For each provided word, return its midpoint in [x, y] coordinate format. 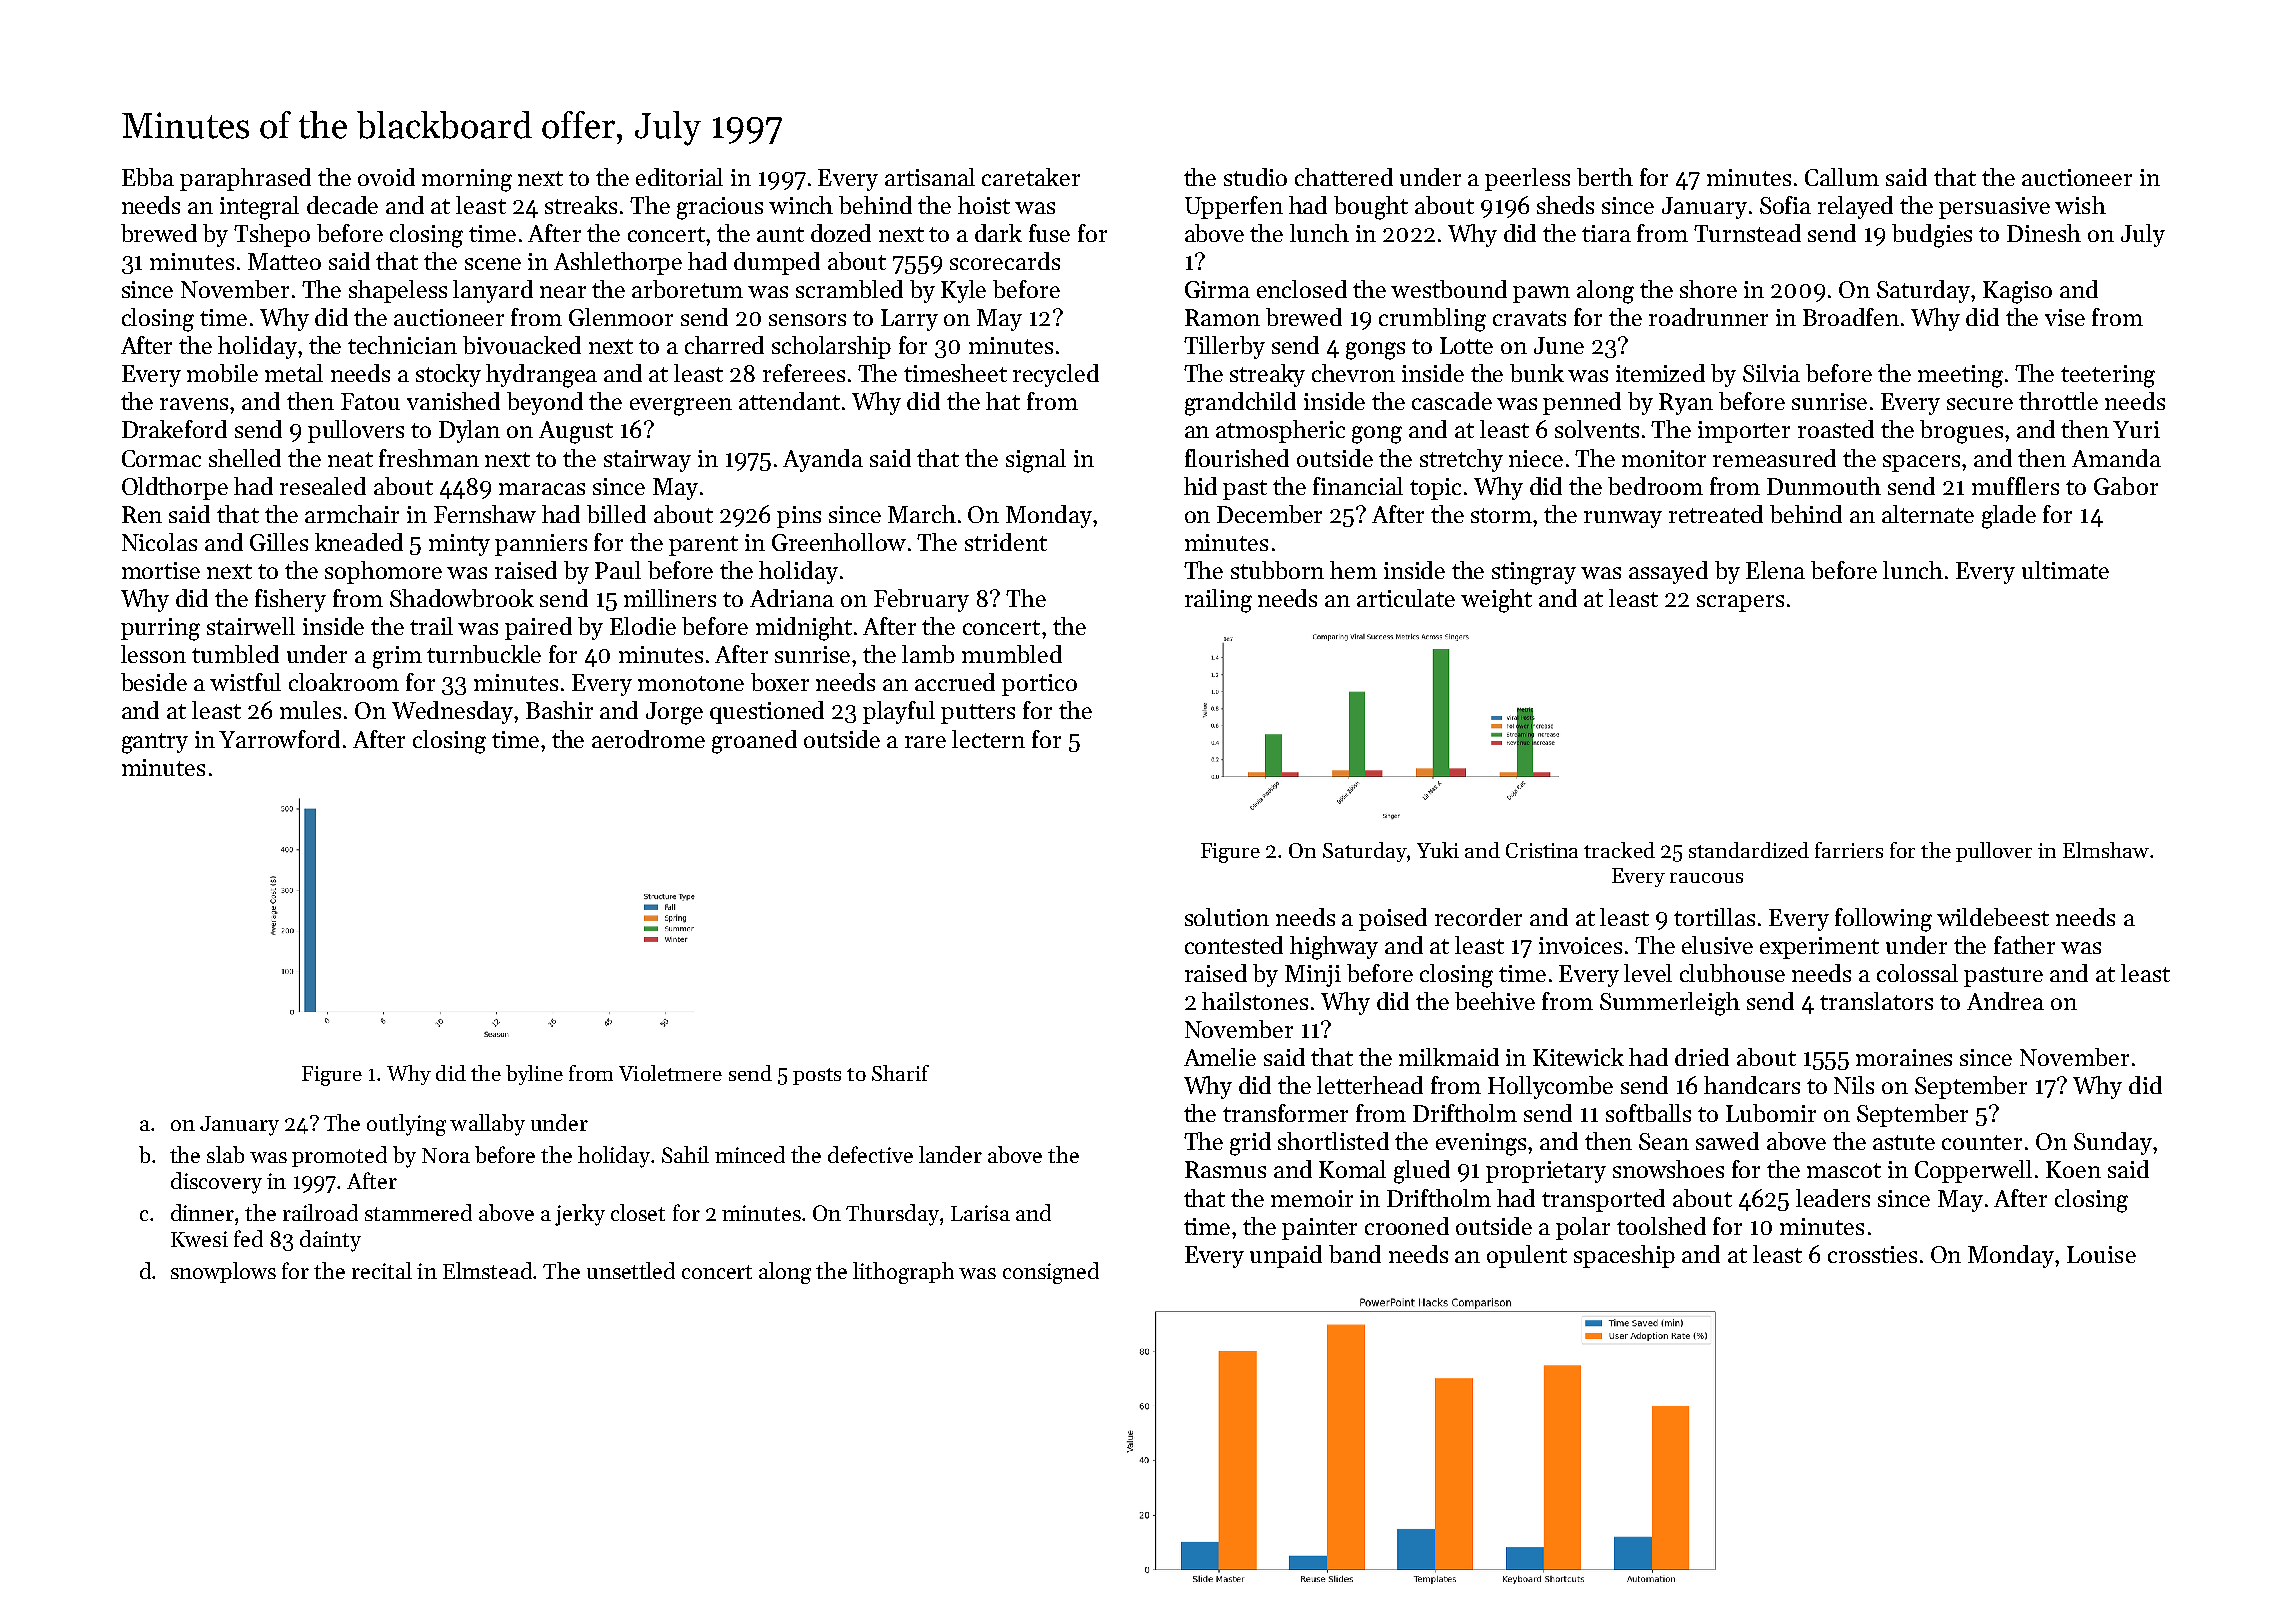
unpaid [1286, 1256]
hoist [984, 205]
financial [1358, 486]
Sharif [900, 1073]
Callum [1842, 177]
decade [342, 205]
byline [534, 1075]
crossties [1872, 1254]
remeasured [1774, 458]
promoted [339, 1156]
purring [160, 629]
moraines [1904, 1057]
